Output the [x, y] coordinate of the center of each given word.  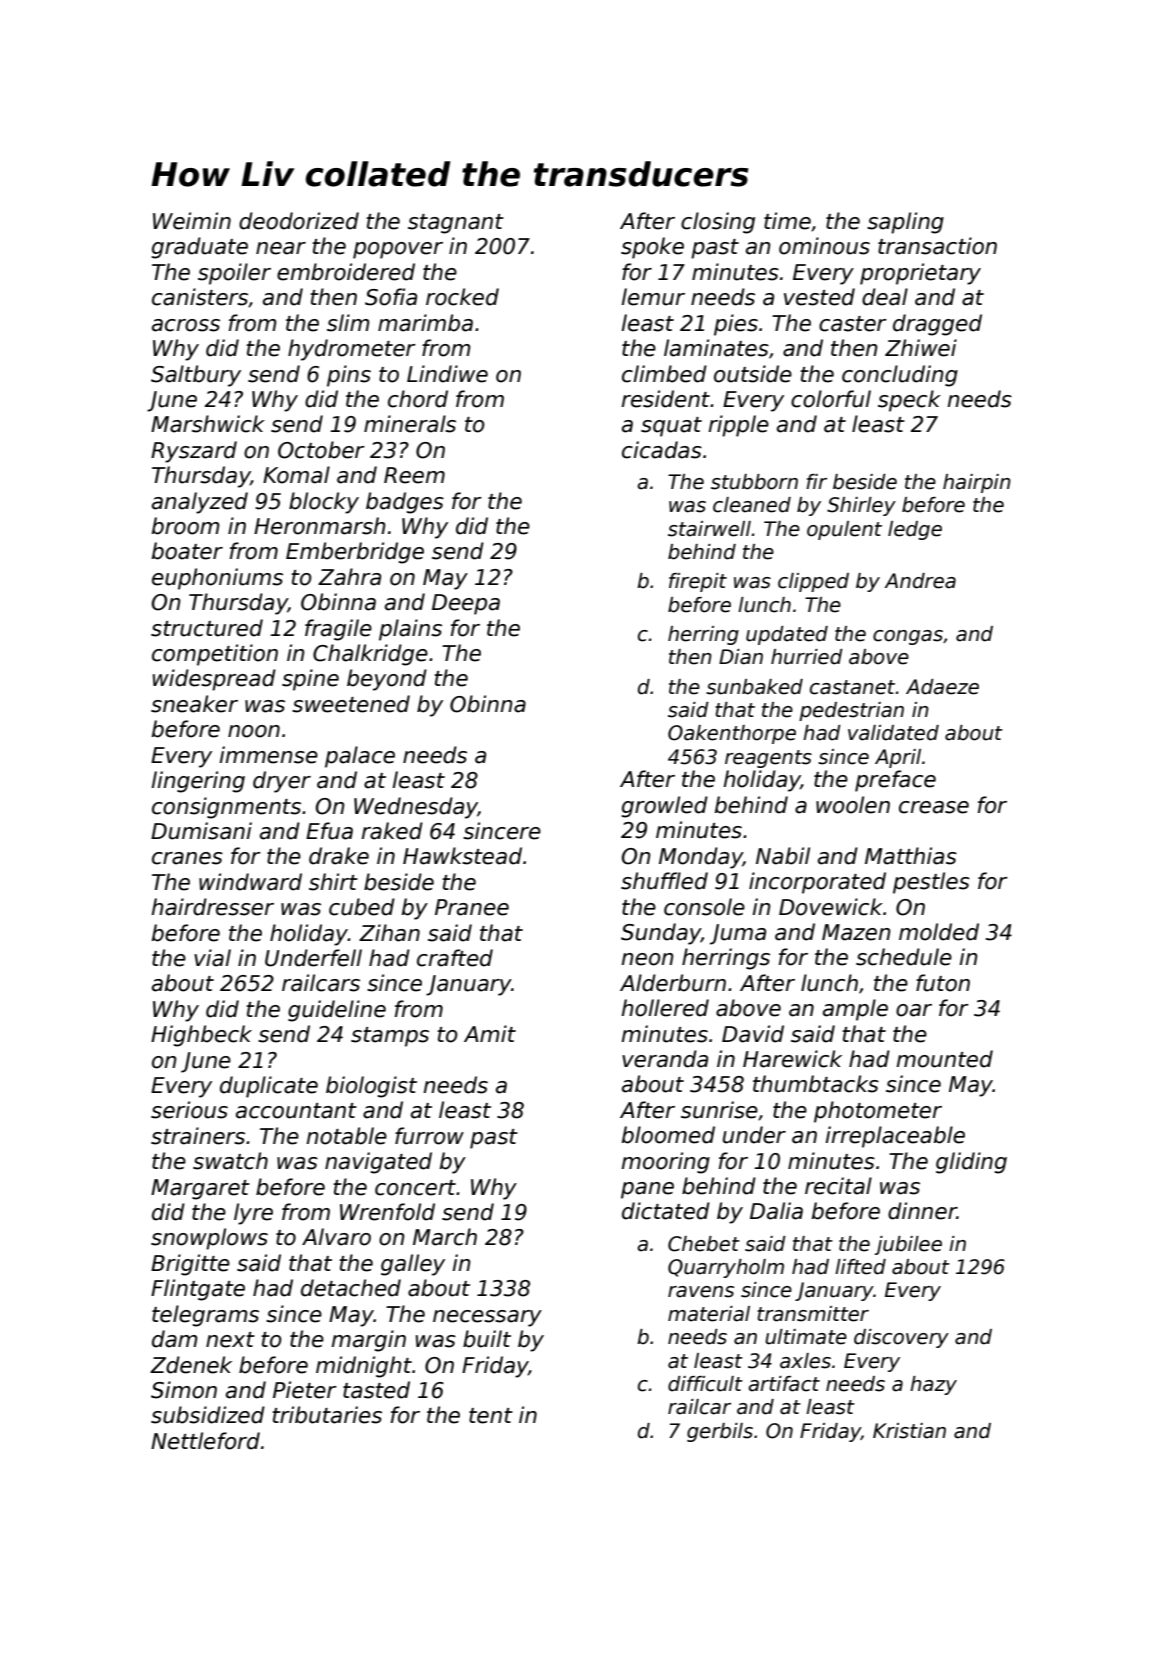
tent [491, 1416]
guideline [337, 1011]
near [281, 248]
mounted [944, 1059]
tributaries [327, 1415]
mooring [665, 1163]
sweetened [351, 704]
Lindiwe [447, 374]
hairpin [977, 483]
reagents [768, 759]
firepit [698, 582]
